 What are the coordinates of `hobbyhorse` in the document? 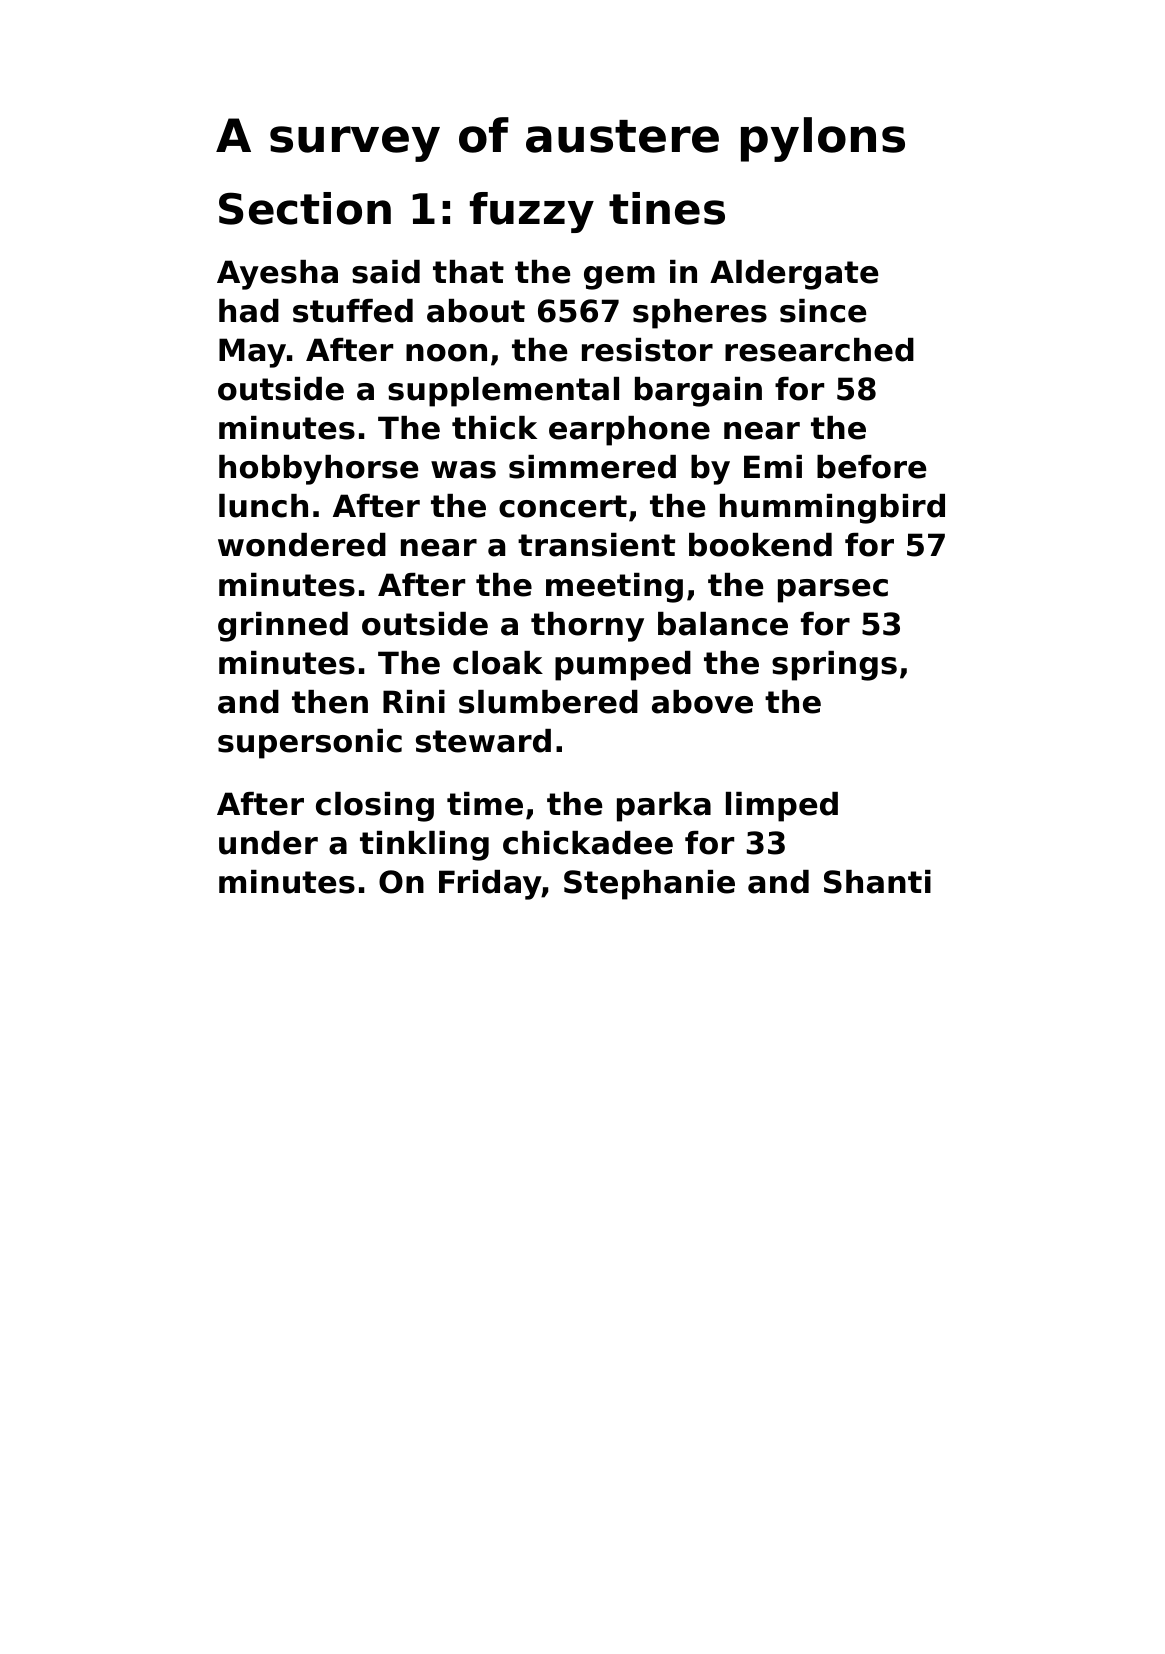 It's located at (319, 470).
